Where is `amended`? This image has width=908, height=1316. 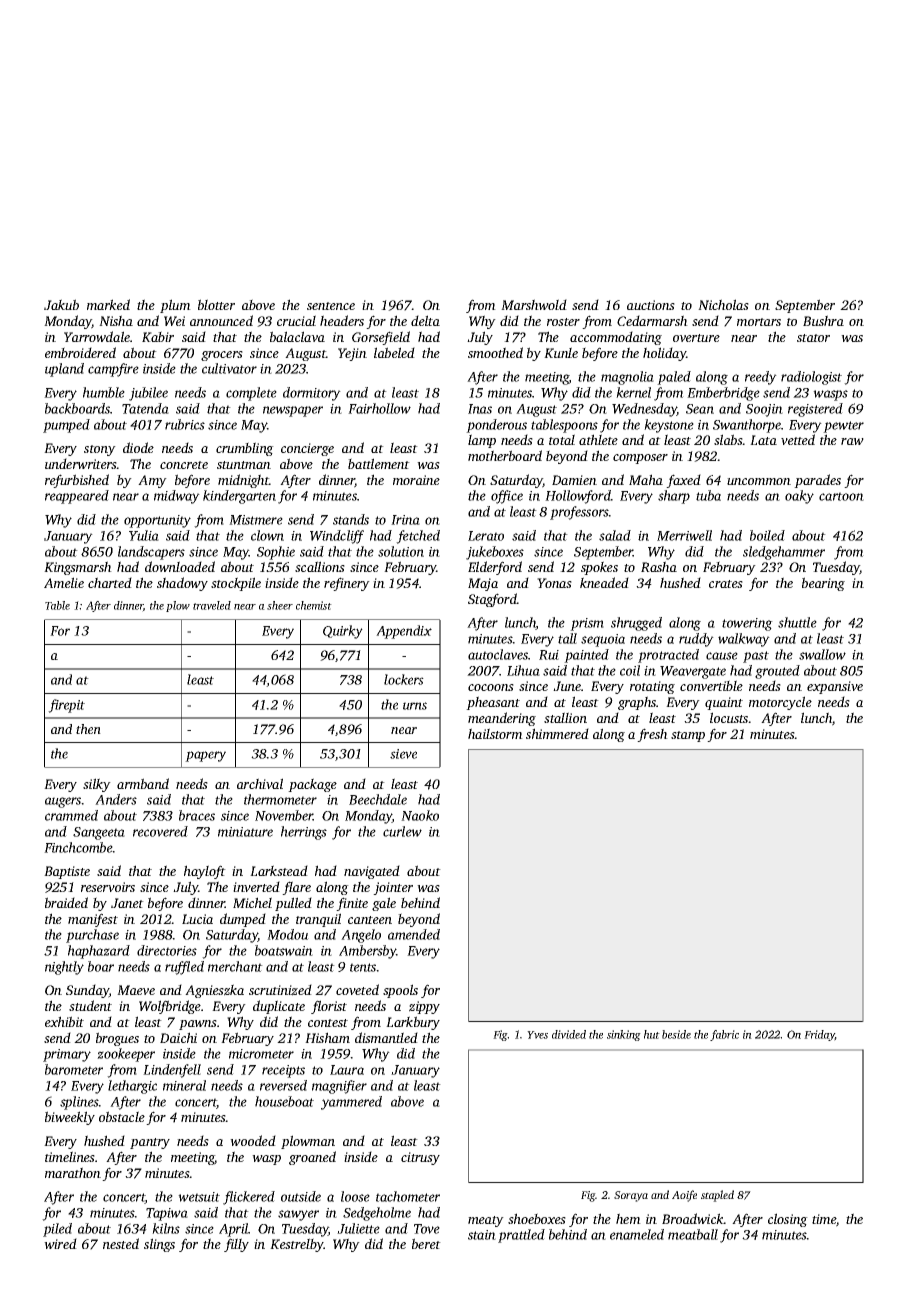
amended is located at coordinates (414, 934).
